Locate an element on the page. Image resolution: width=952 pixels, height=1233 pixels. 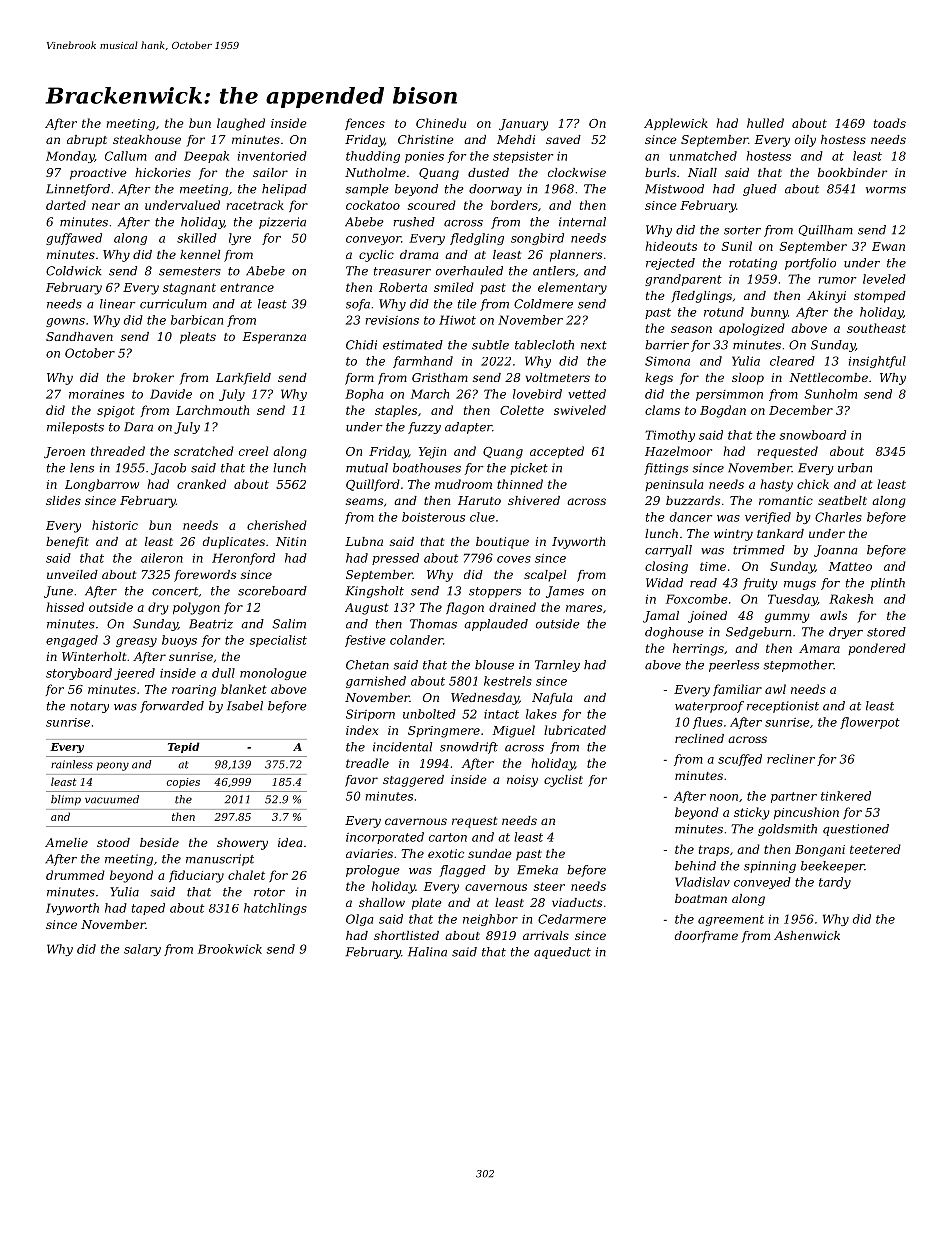
shivered is located at coordinates (534, 500).
